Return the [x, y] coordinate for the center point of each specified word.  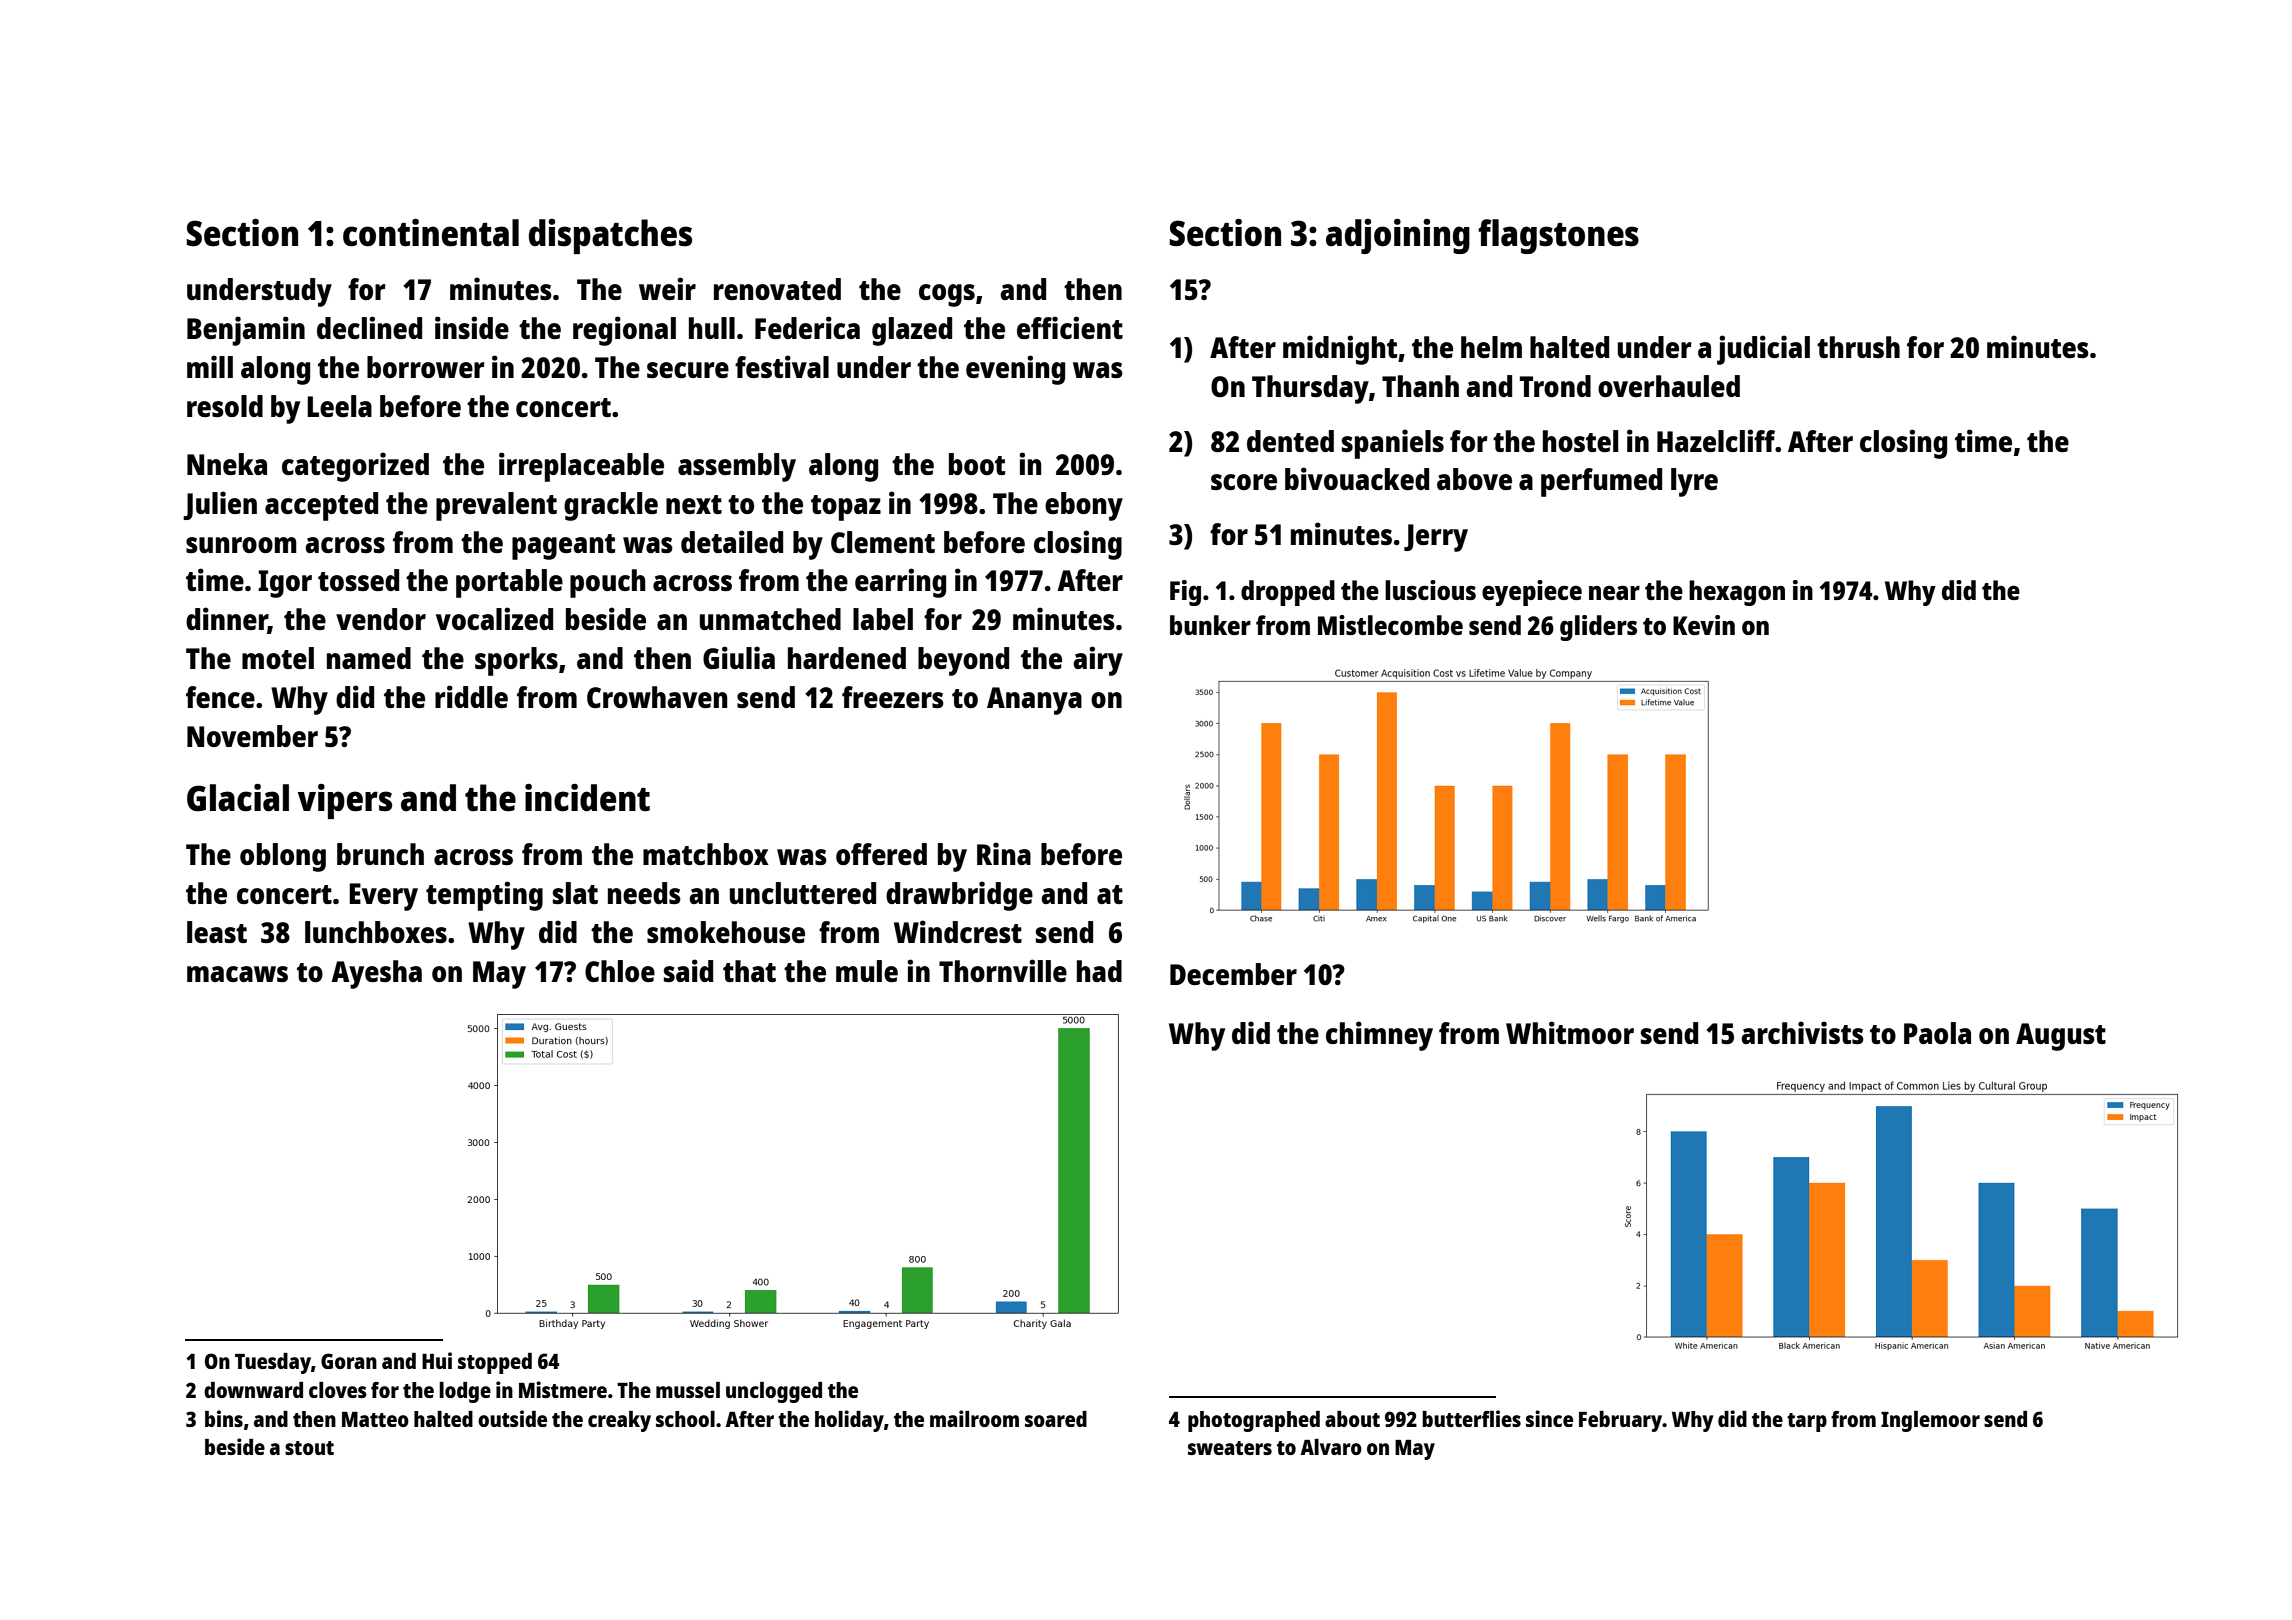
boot [977, 464]
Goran [349, 1361]
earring [900, 583]
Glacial [238, 798]
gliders [1598, 628]
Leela [339, 406]
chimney [1379, 1036]
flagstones [1558, 236]
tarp [1807, 1422]
